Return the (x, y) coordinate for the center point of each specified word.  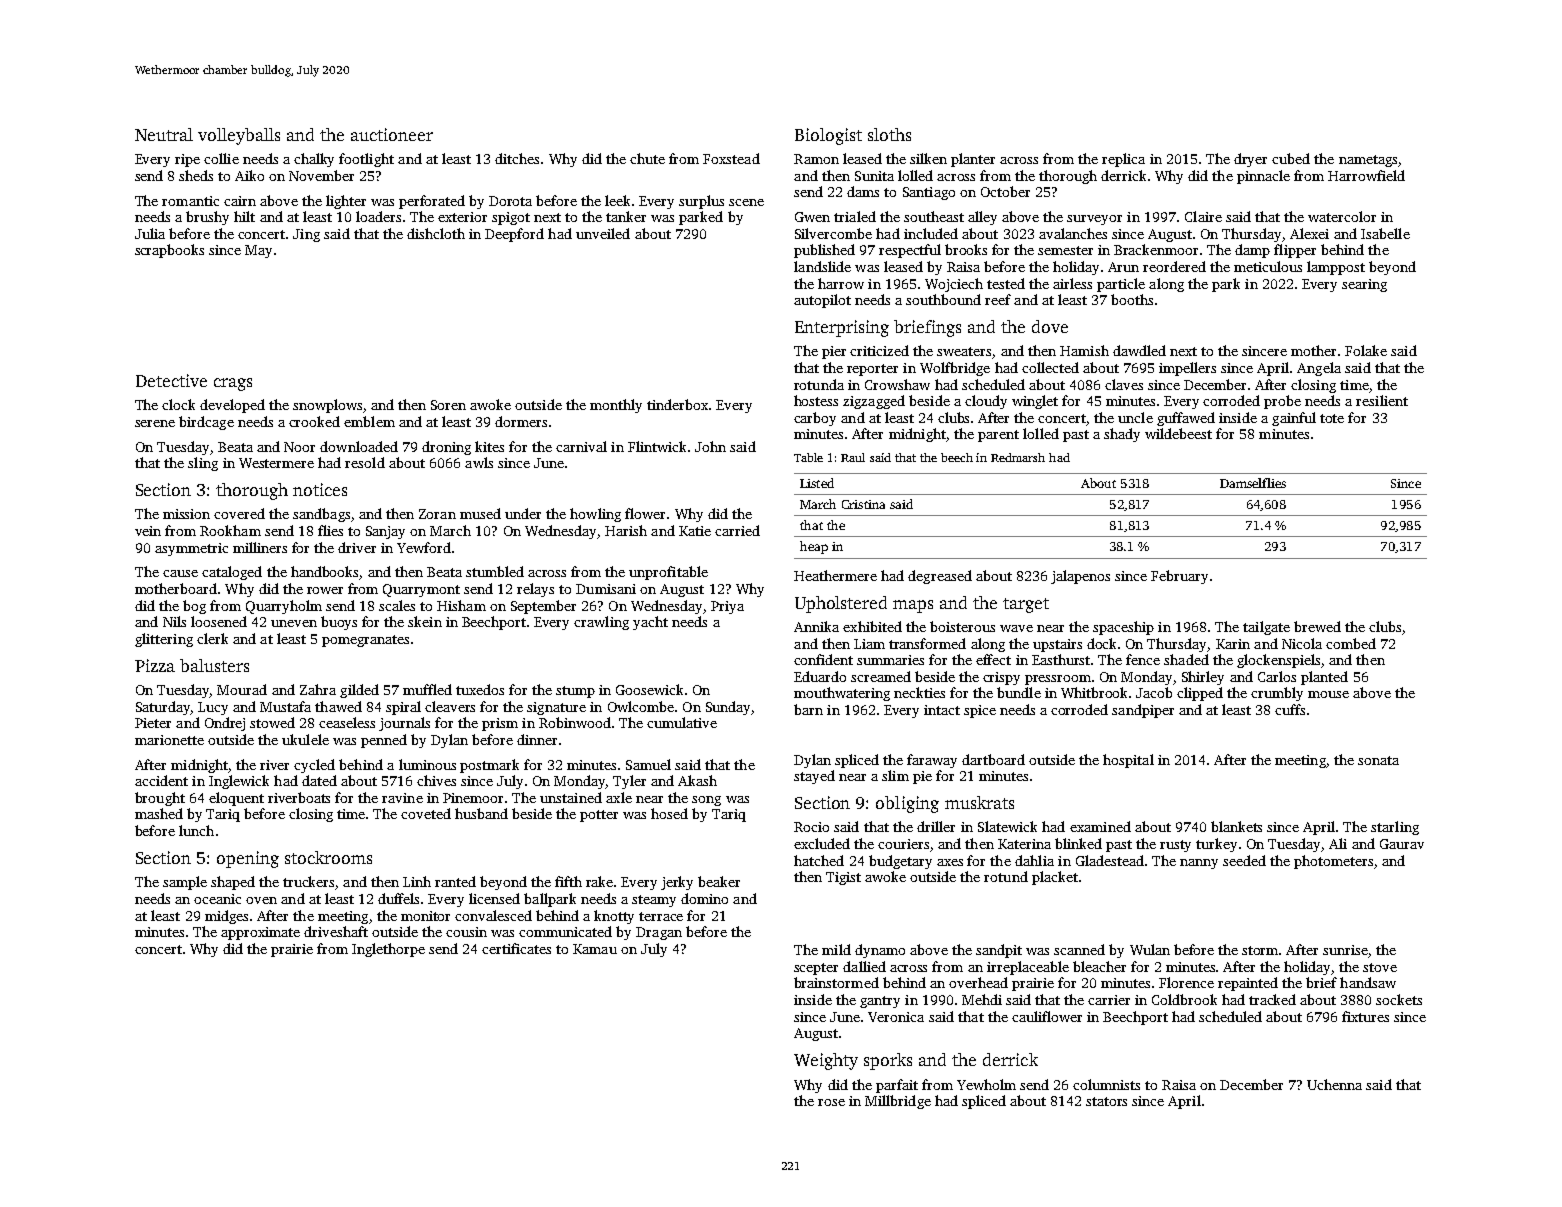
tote (1332, 418)
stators (1106, 1101)
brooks (966, 249)
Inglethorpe (388, 950)
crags (233, 384)
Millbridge (898, 1102)
